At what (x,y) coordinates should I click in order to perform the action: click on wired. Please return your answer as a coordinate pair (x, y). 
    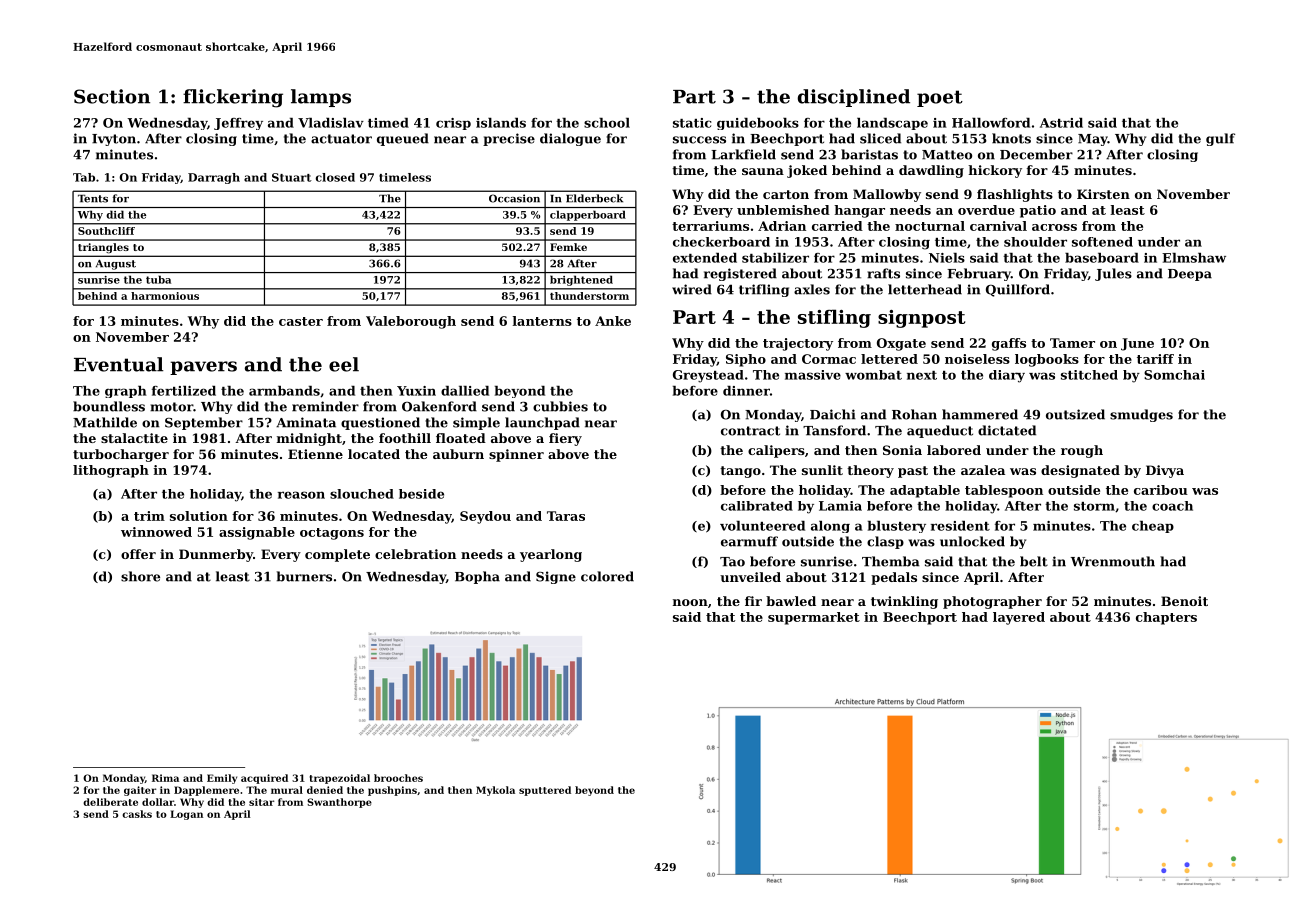
    Looking at the image, I should click on (692, 289).
